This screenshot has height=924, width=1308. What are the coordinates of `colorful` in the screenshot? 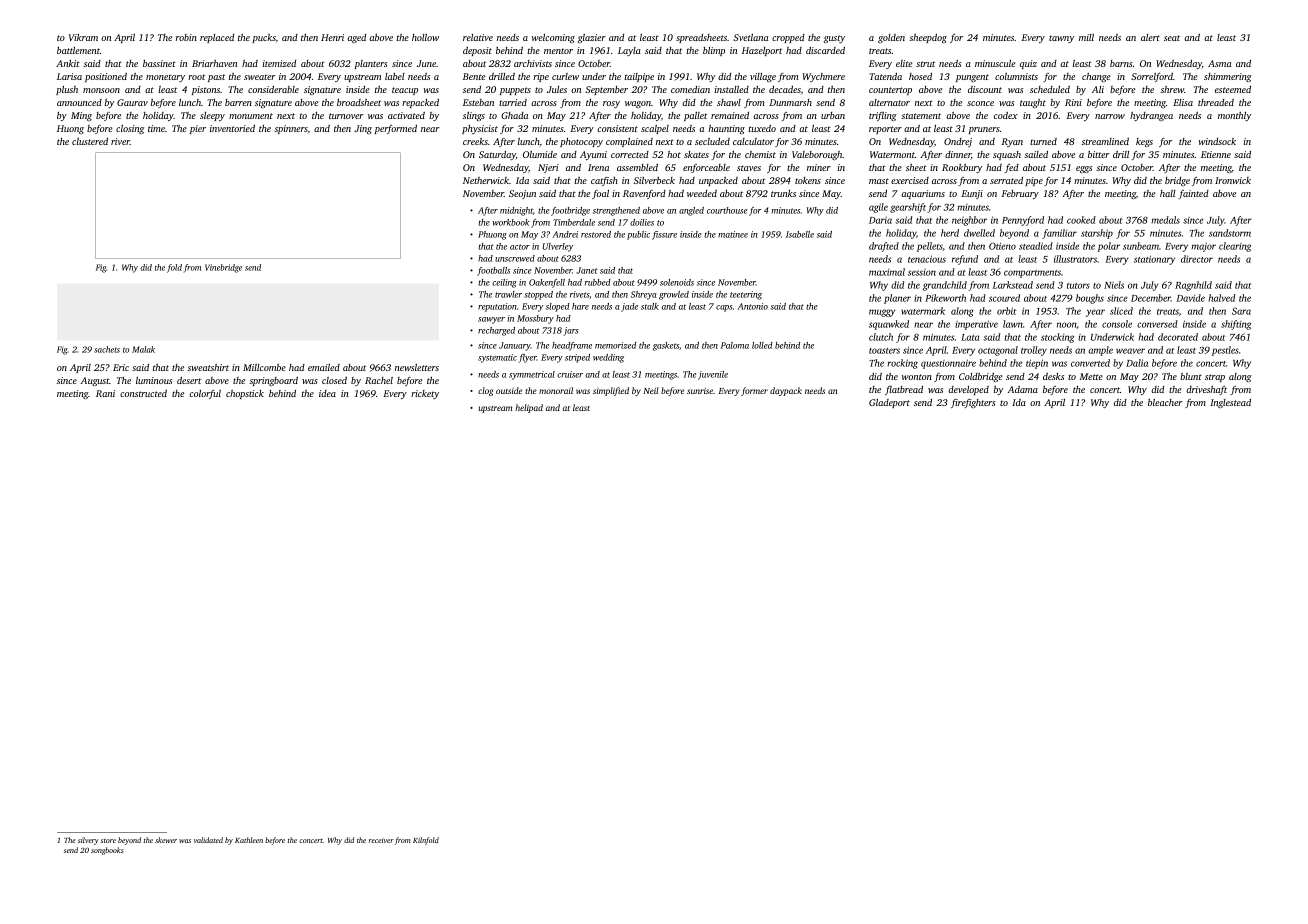 It's located at (205, 394).
